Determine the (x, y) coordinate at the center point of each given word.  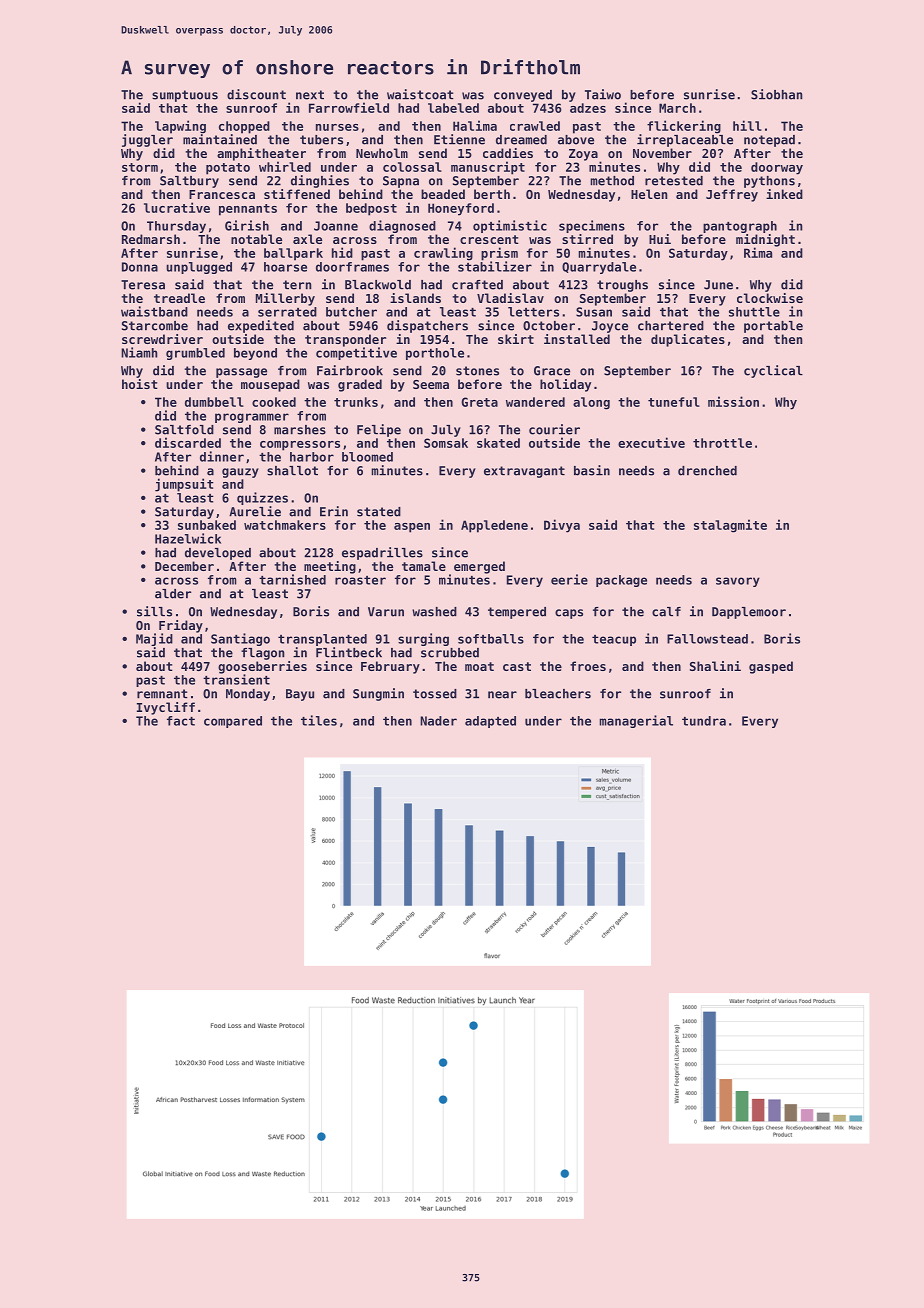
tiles (319, 720)
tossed (435, 694)
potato (228, 169)
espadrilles (382, 553)
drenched (707, 471)
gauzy (240, 473)
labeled (453, 108)
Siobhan (777, 94)
